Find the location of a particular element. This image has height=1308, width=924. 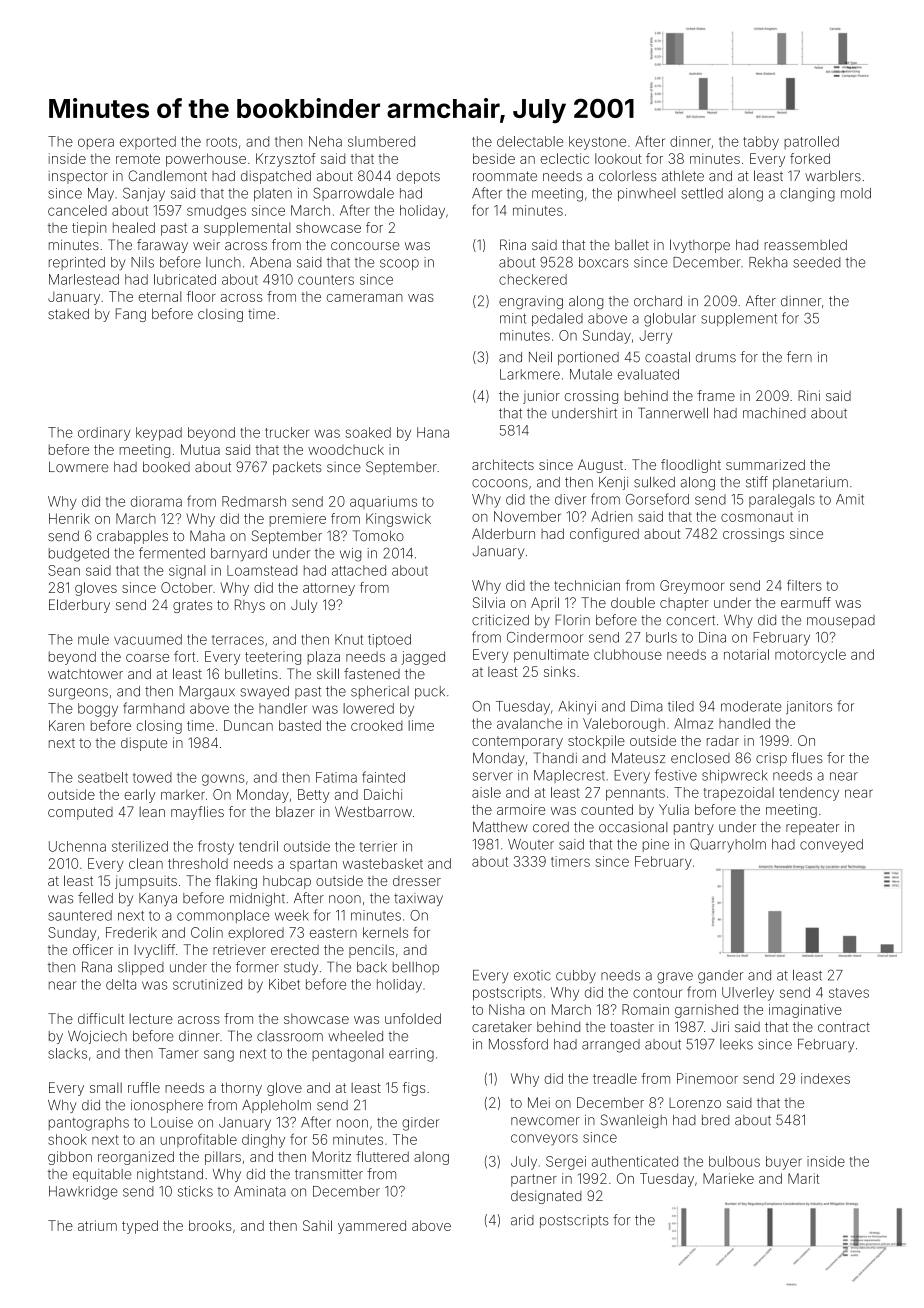

brooks is located at coordinates (210, 1225).
